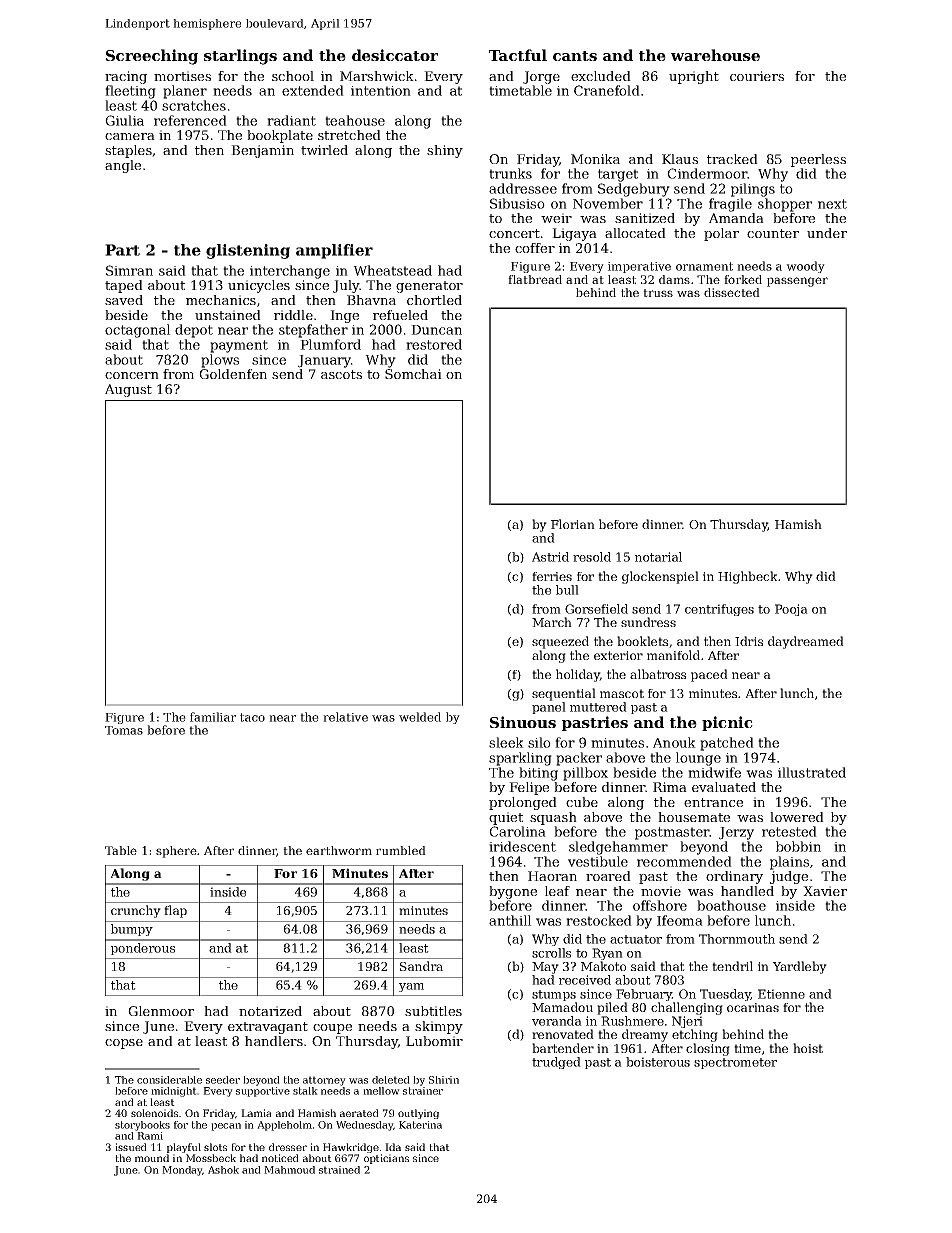 This page has height=1233, width=952. I want to click on warehouse, so click(715, 55).
